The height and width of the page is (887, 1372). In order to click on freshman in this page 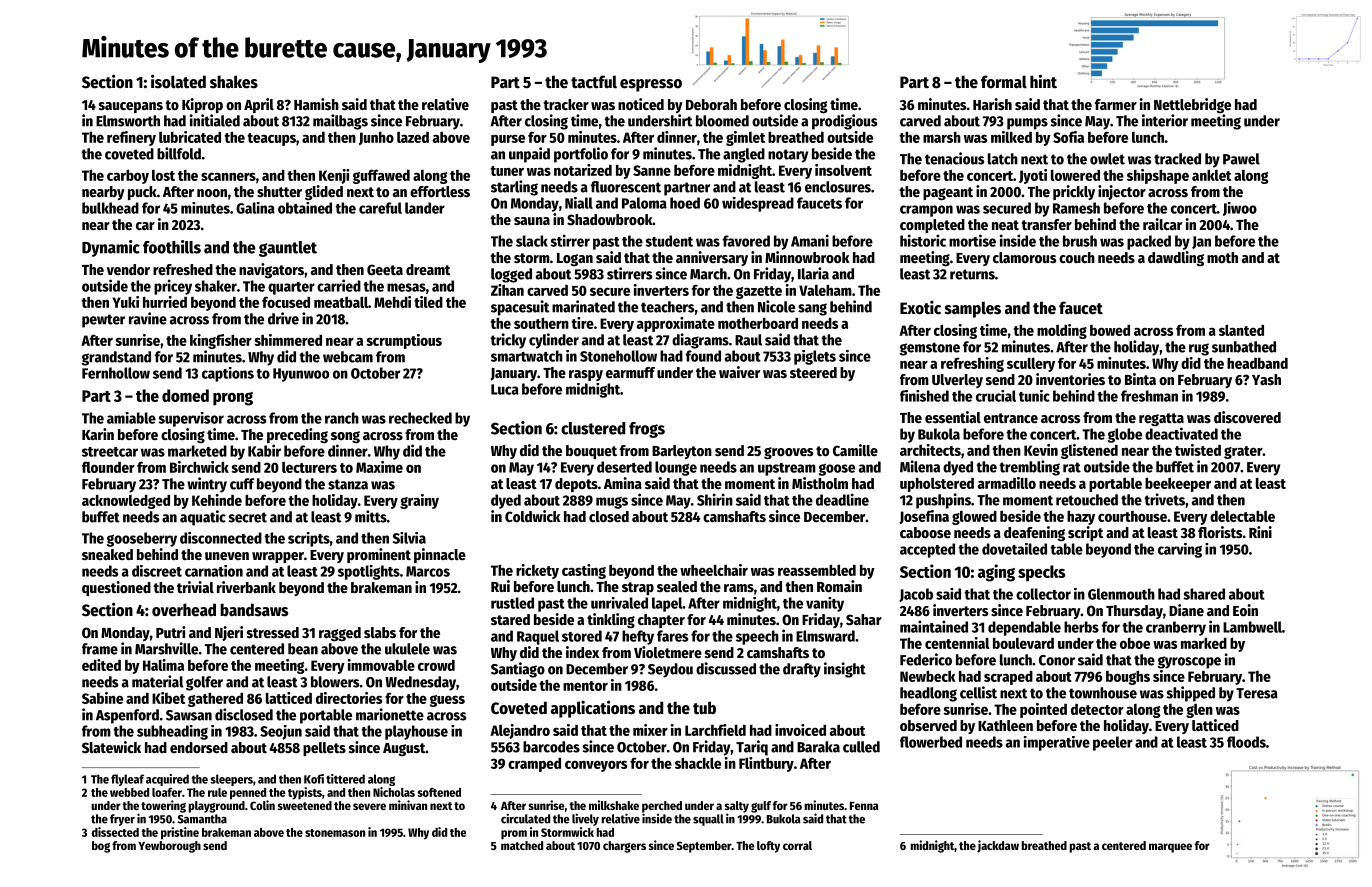, I will do `click(1149, 396)`.
